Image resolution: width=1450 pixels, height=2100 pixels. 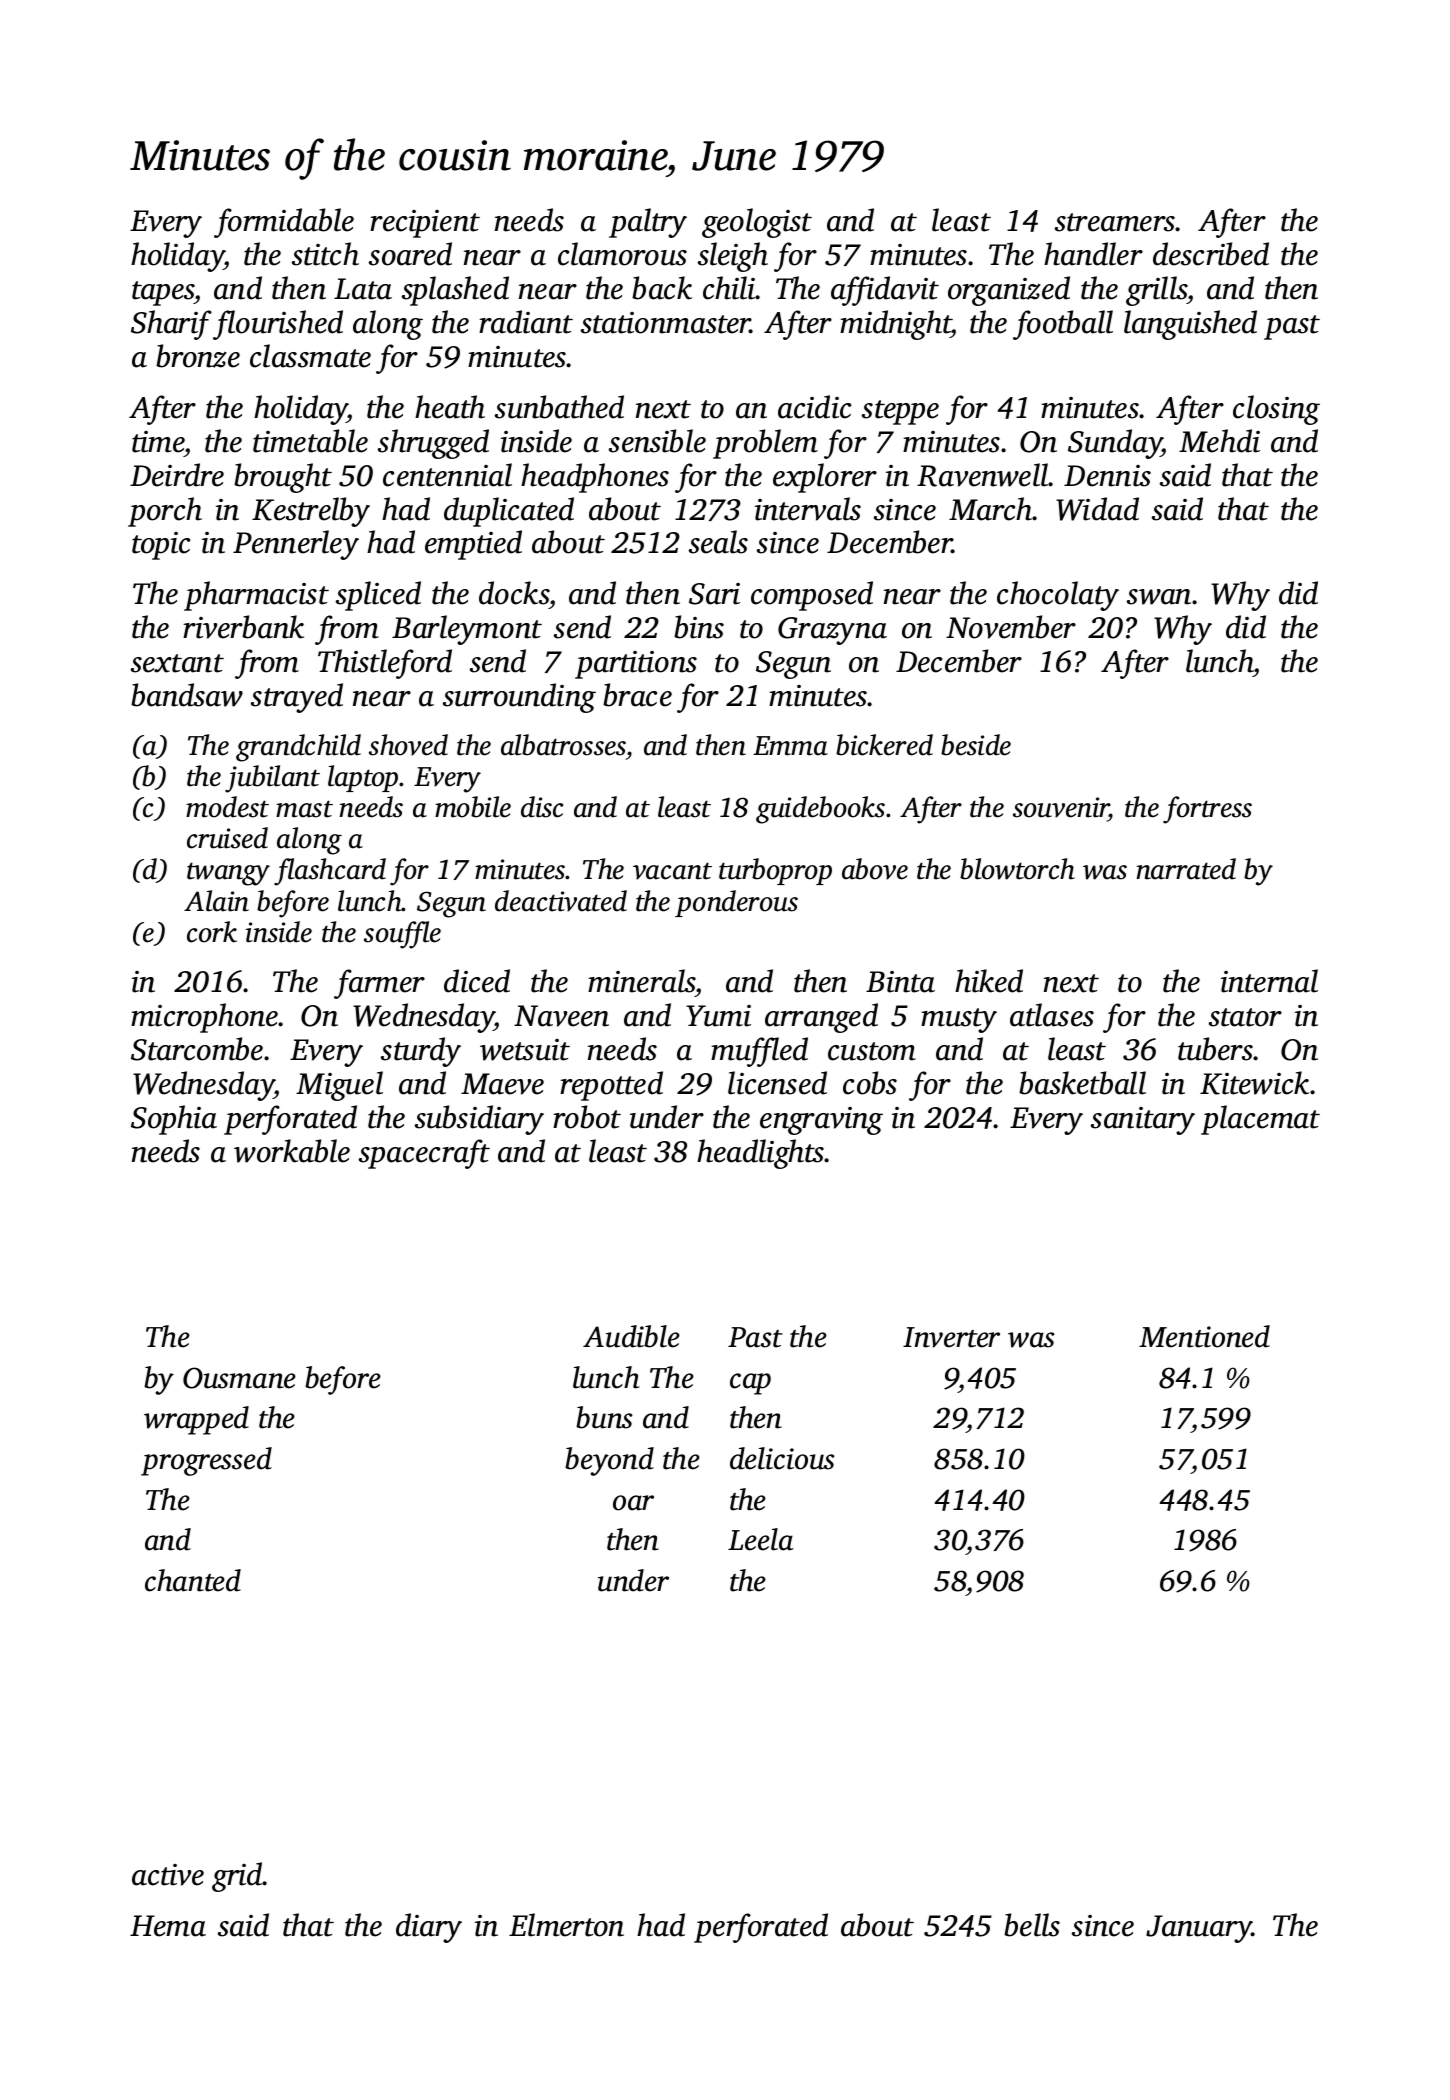 I want to click on modest, so click(x=227, y=807).
